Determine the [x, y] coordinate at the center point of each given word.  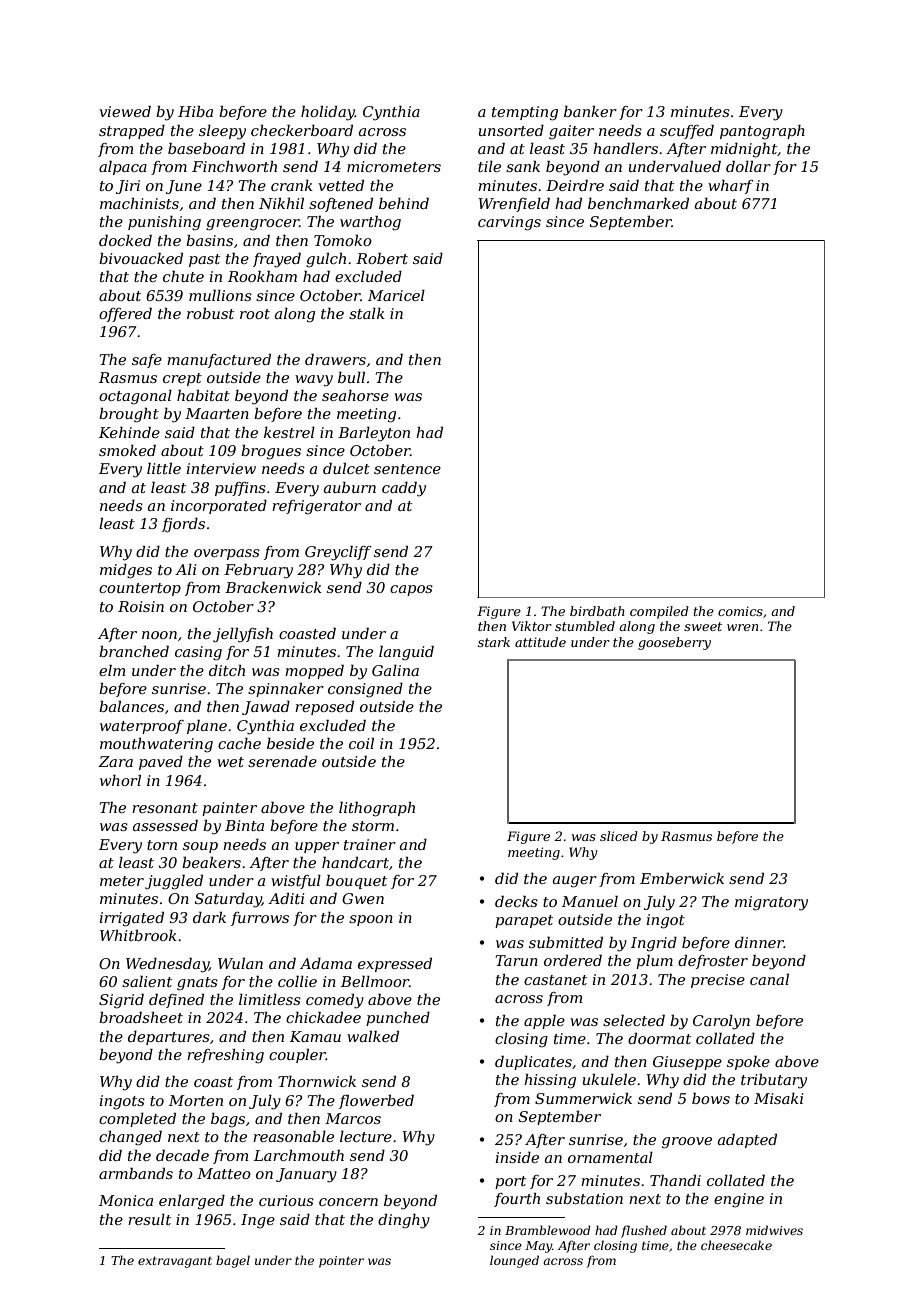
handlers [625, 148]
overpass [227, 554]
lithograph [377, 809]
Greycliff [338, 553]
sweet [703, 626]
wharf [731, 187]
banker [590, 111]
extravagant [175, 1262]
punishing [164, 223]
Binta [244, 825]
